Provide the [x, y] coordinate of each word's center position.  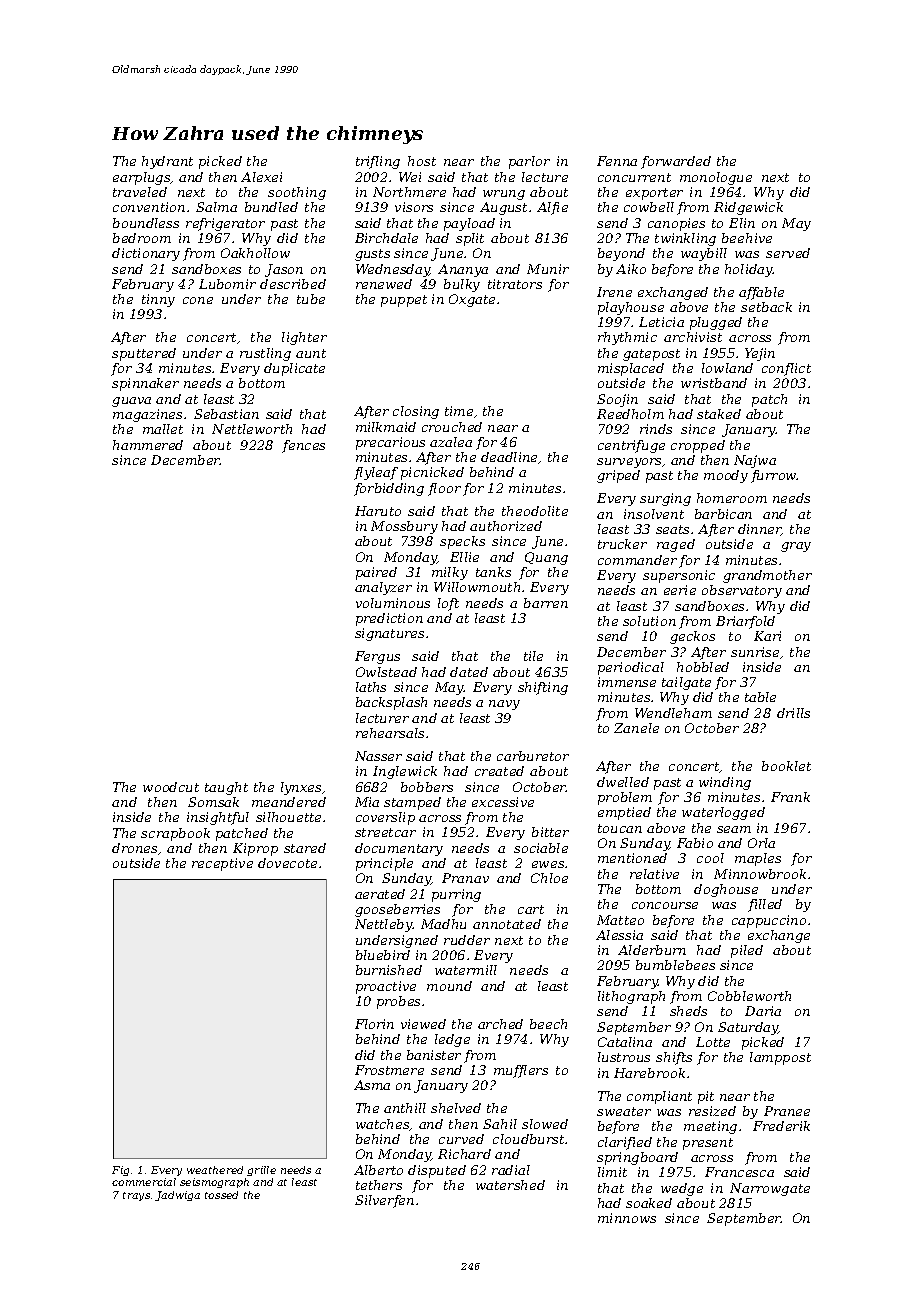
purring [456, 895]
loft [448, 604]
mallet [163, 429]
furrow [774, 476]
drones [134, 848]
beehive [747, 238]
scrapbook [175, 834]
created [499, 771]
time [459, 411]
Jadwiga [177, 1196]
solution [649, 621]
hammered [148, 445]
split [470, 239]
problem [625, 798]
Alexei [261, 177]
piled [747, 951]
